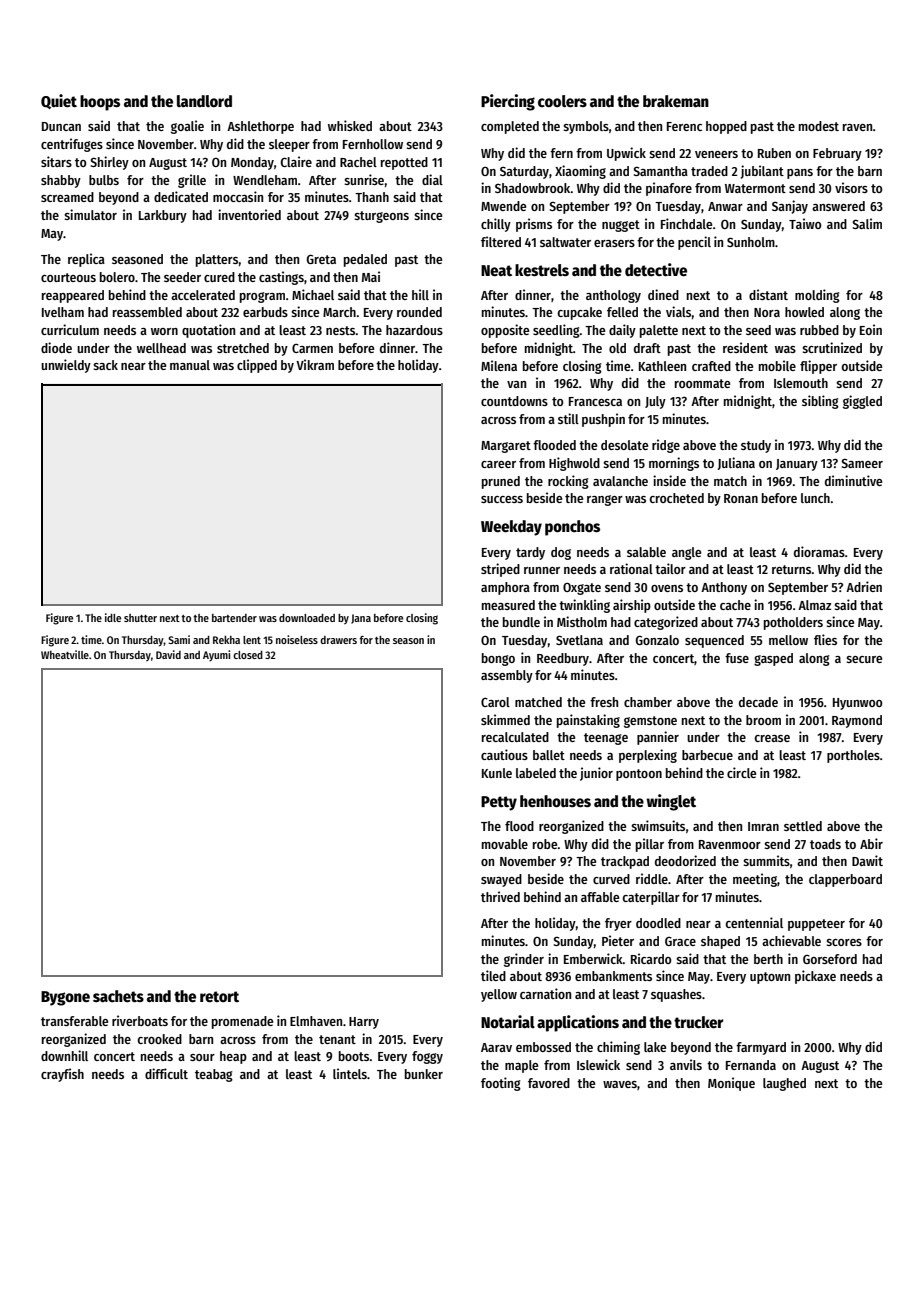  Describe the element at coordinates (820, 402) in the document. I see `sibling` at that location.
